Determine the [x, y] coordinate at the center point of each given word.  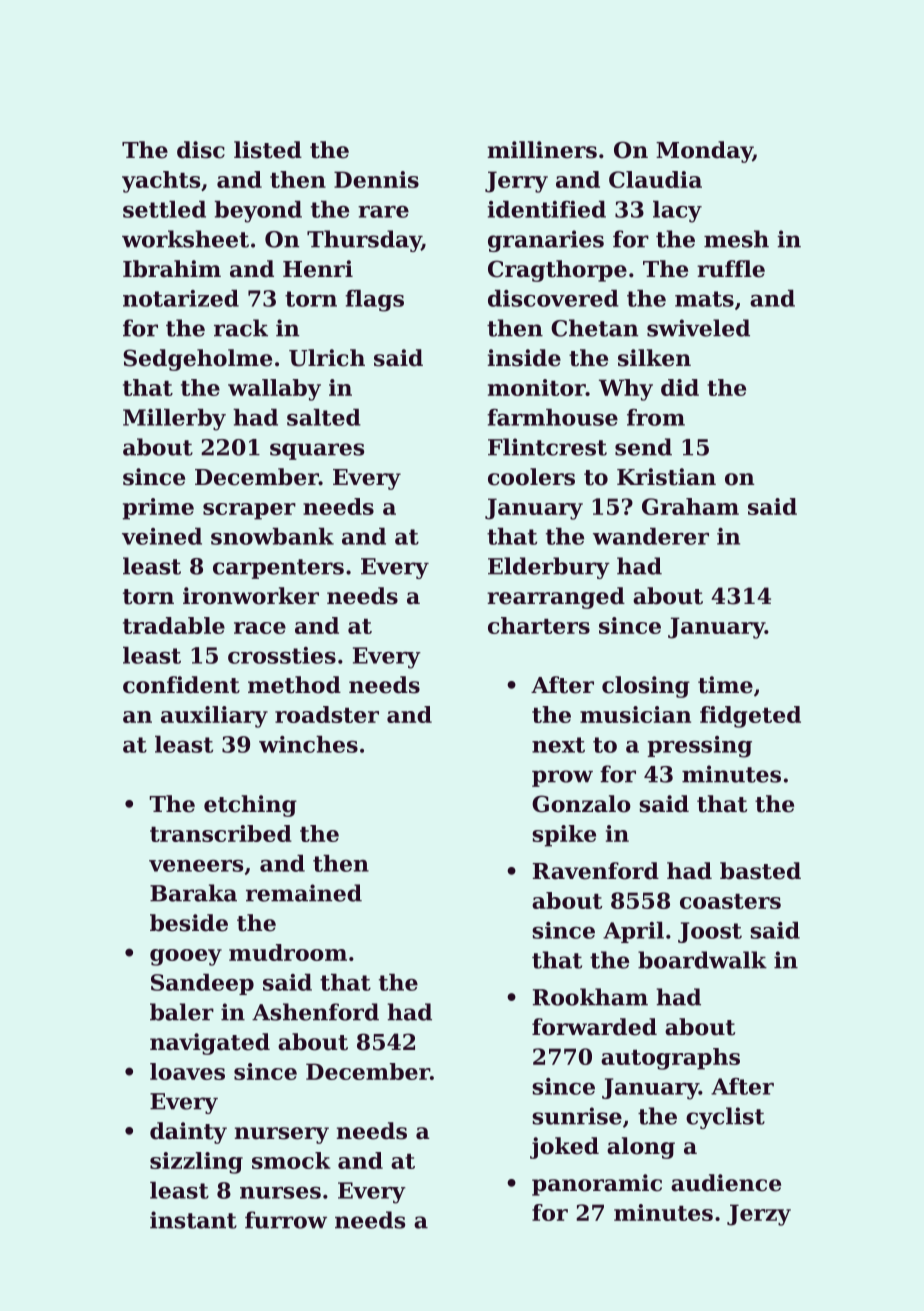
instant [193, 1220]
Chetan [595, 328]
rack [241, 328]
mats [704, 299]
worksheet [185, 239]
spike [564, 836]
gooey [186, 957]
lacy [677, 212]
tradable [174, 625]
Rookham [590, 997]
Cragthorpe [557, 271]
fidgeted [750, 717]
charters [539, 625]
